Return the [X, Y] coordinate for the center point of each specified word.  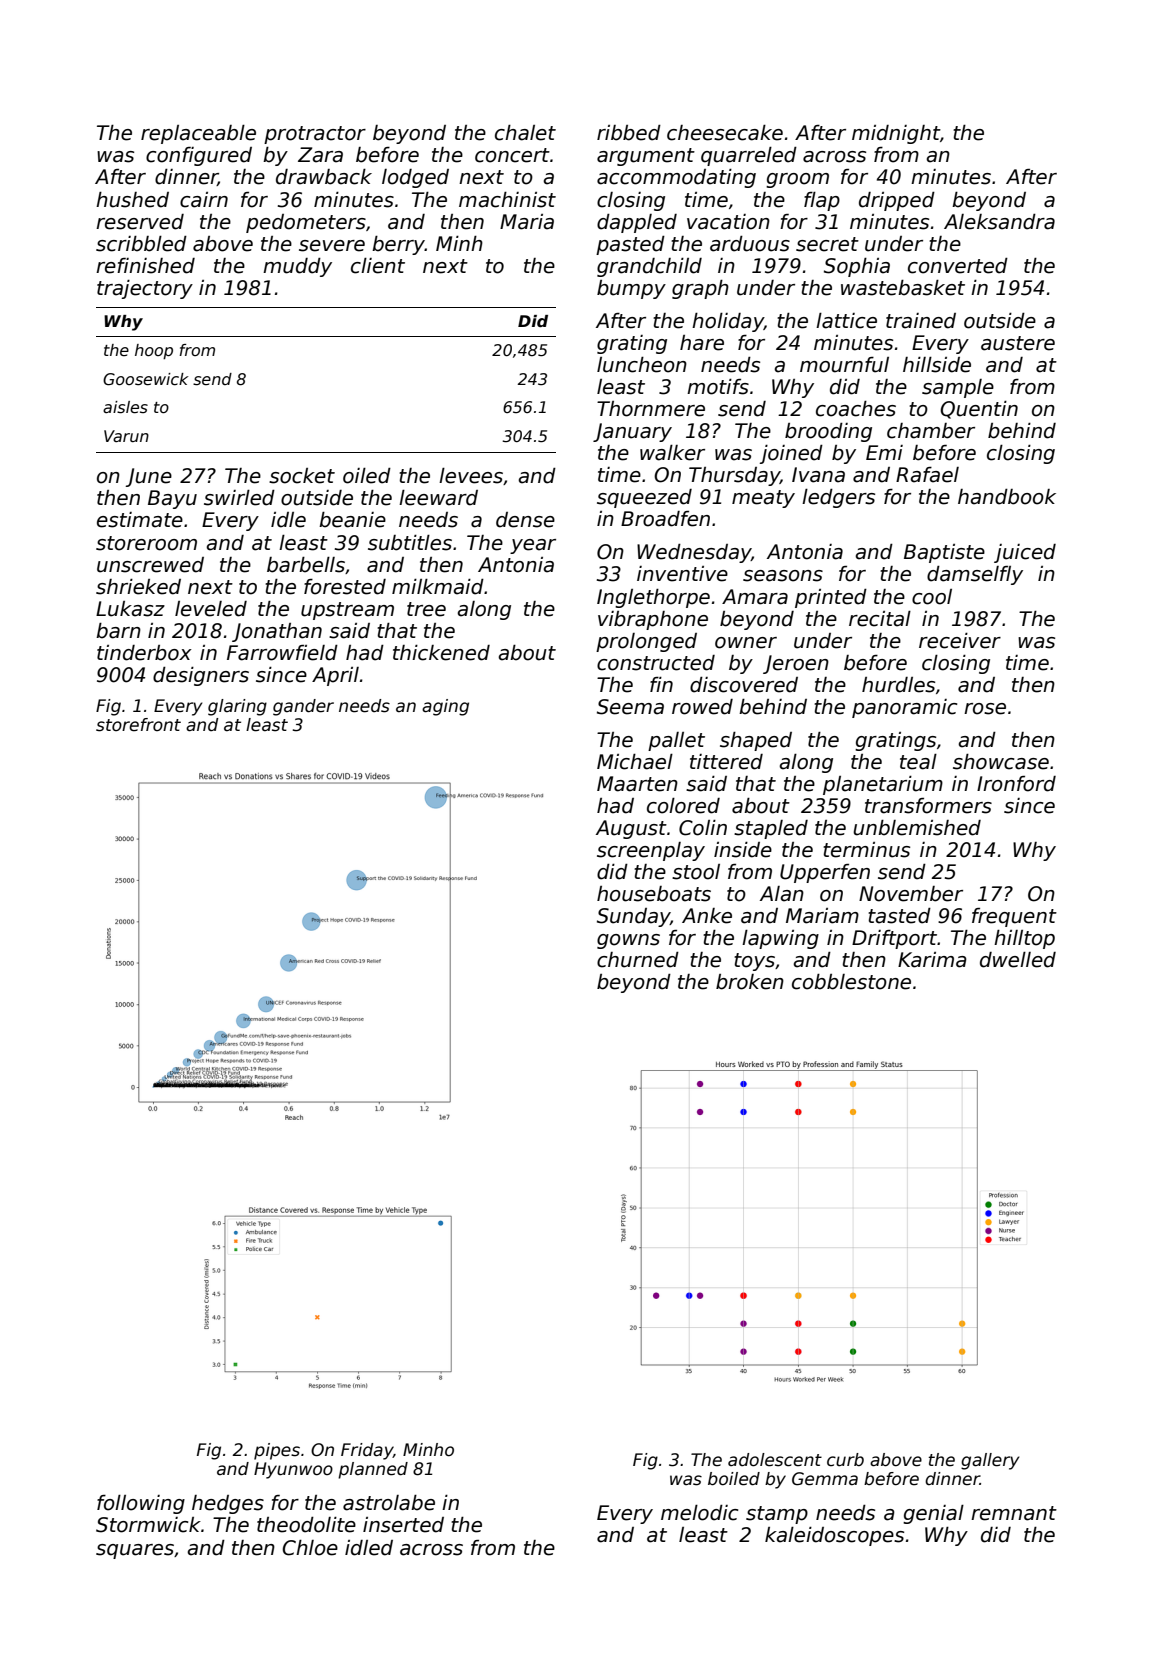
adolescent [775, 1460]
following [141, 1504]
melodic [699, 1513]
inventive [682, 574]
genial [933, 1514]
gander [303, 707]
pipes [277, 1451]
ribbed [629, 133]
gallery [990, 1461]
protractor [315, 135]
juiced [1025, 553]
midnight [896, 134]
